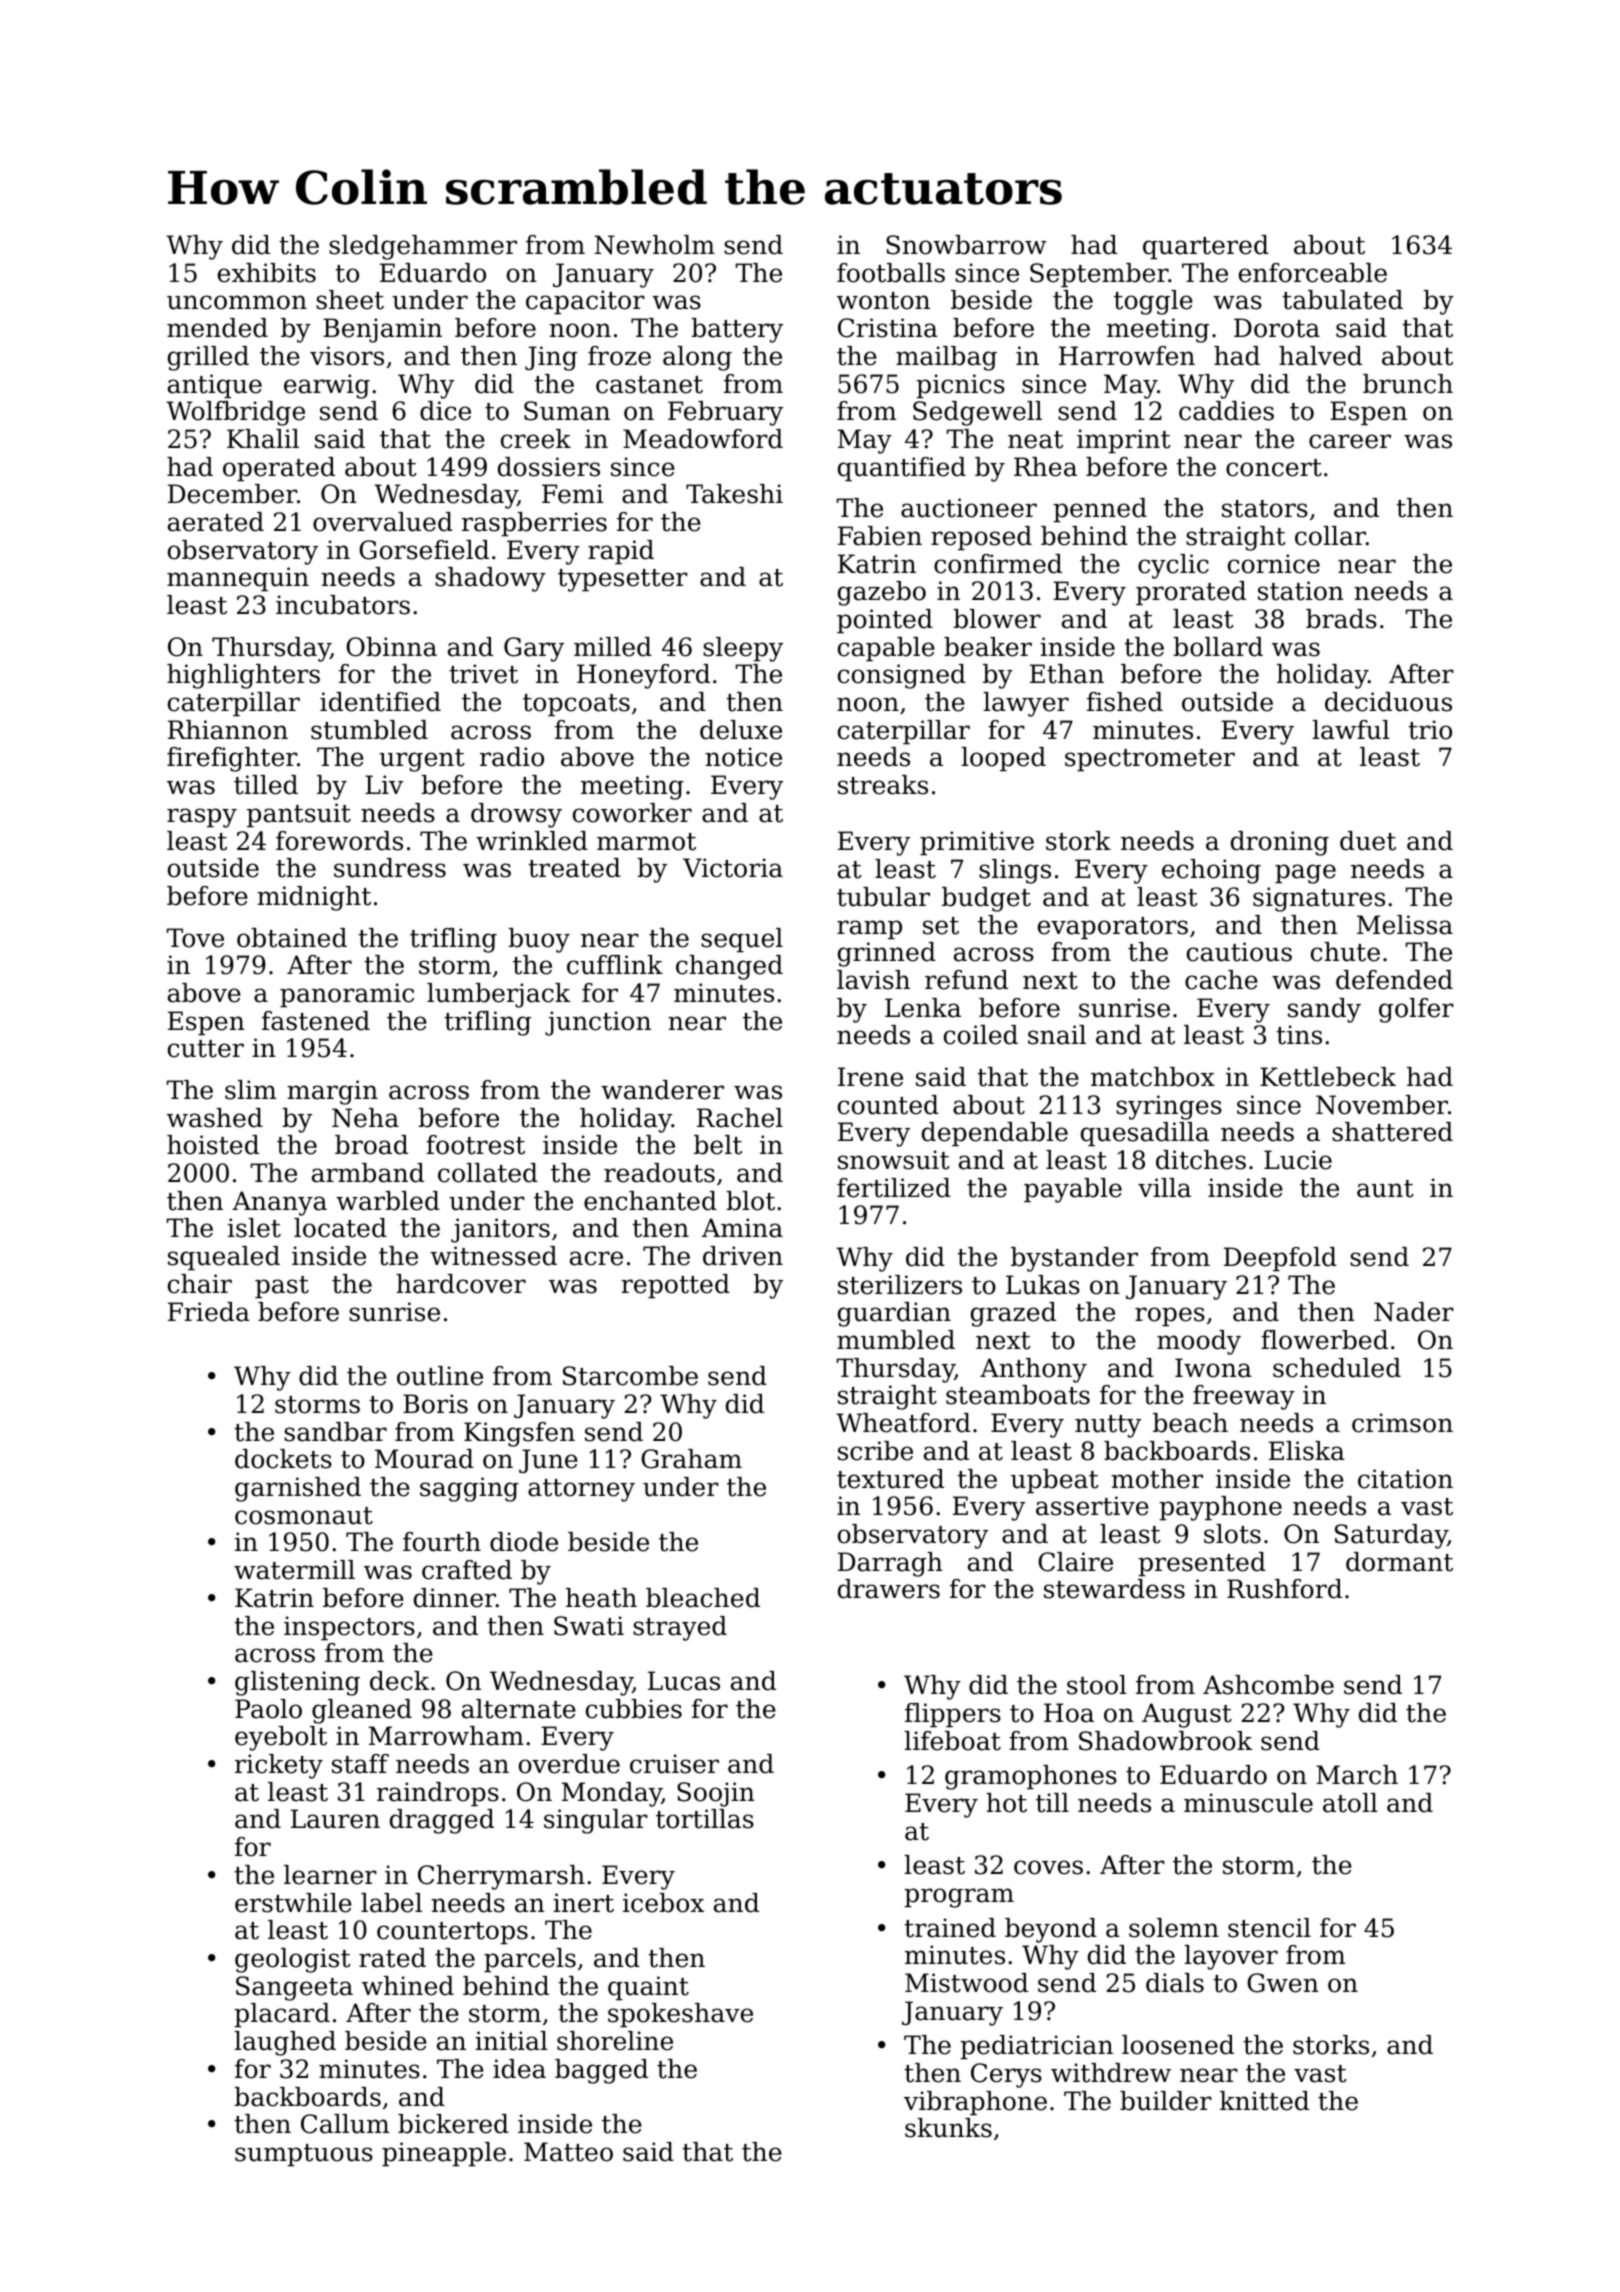 This screenshot has width=1620, height=2292. I want to click on golfer, so click(1416, 1010).
